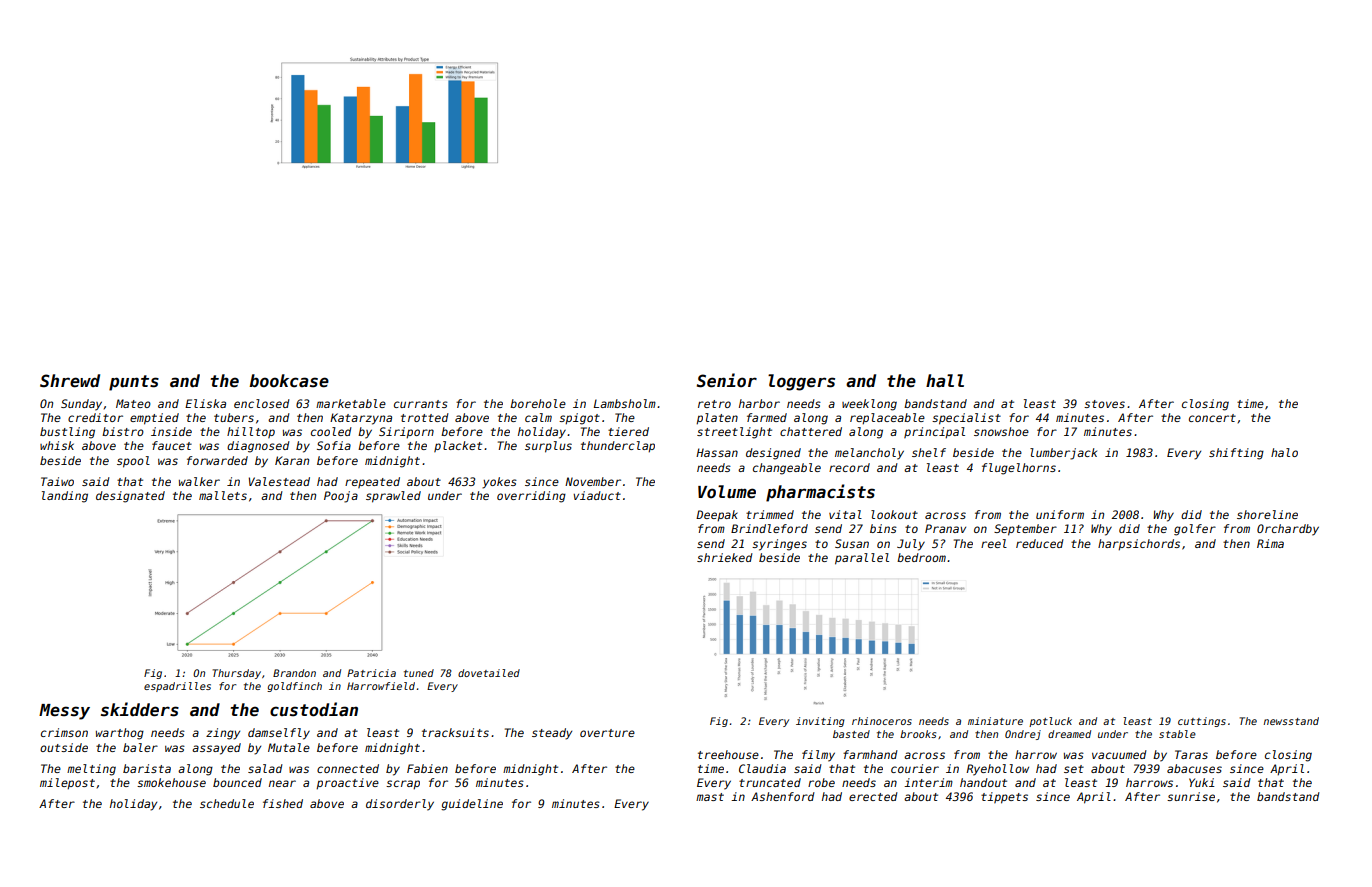  I want to click on cuttings, so click(1202, 722).
